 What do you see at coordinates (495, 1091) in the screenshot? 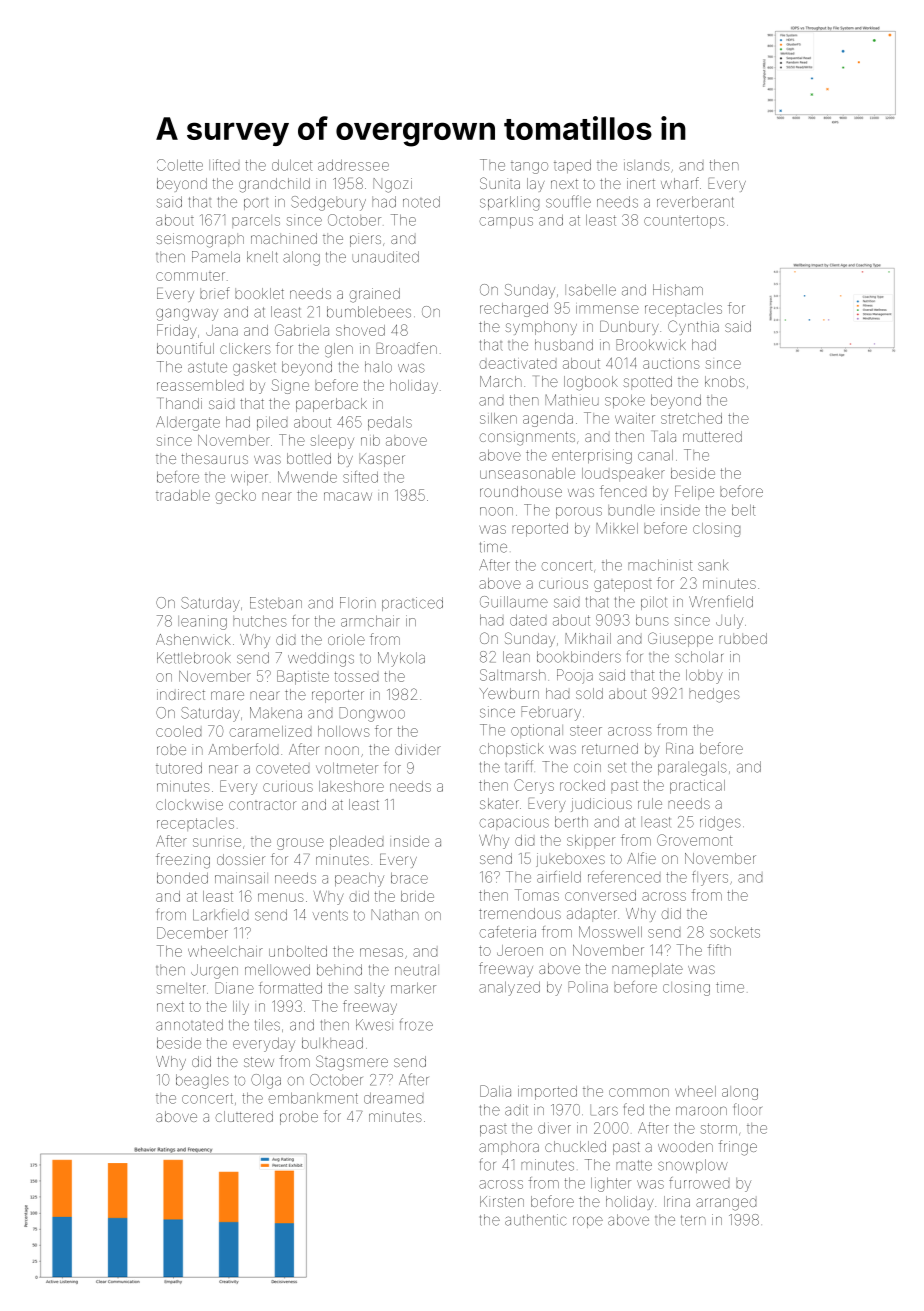
I see `Dalia` at bounding box center [495, 1091].
